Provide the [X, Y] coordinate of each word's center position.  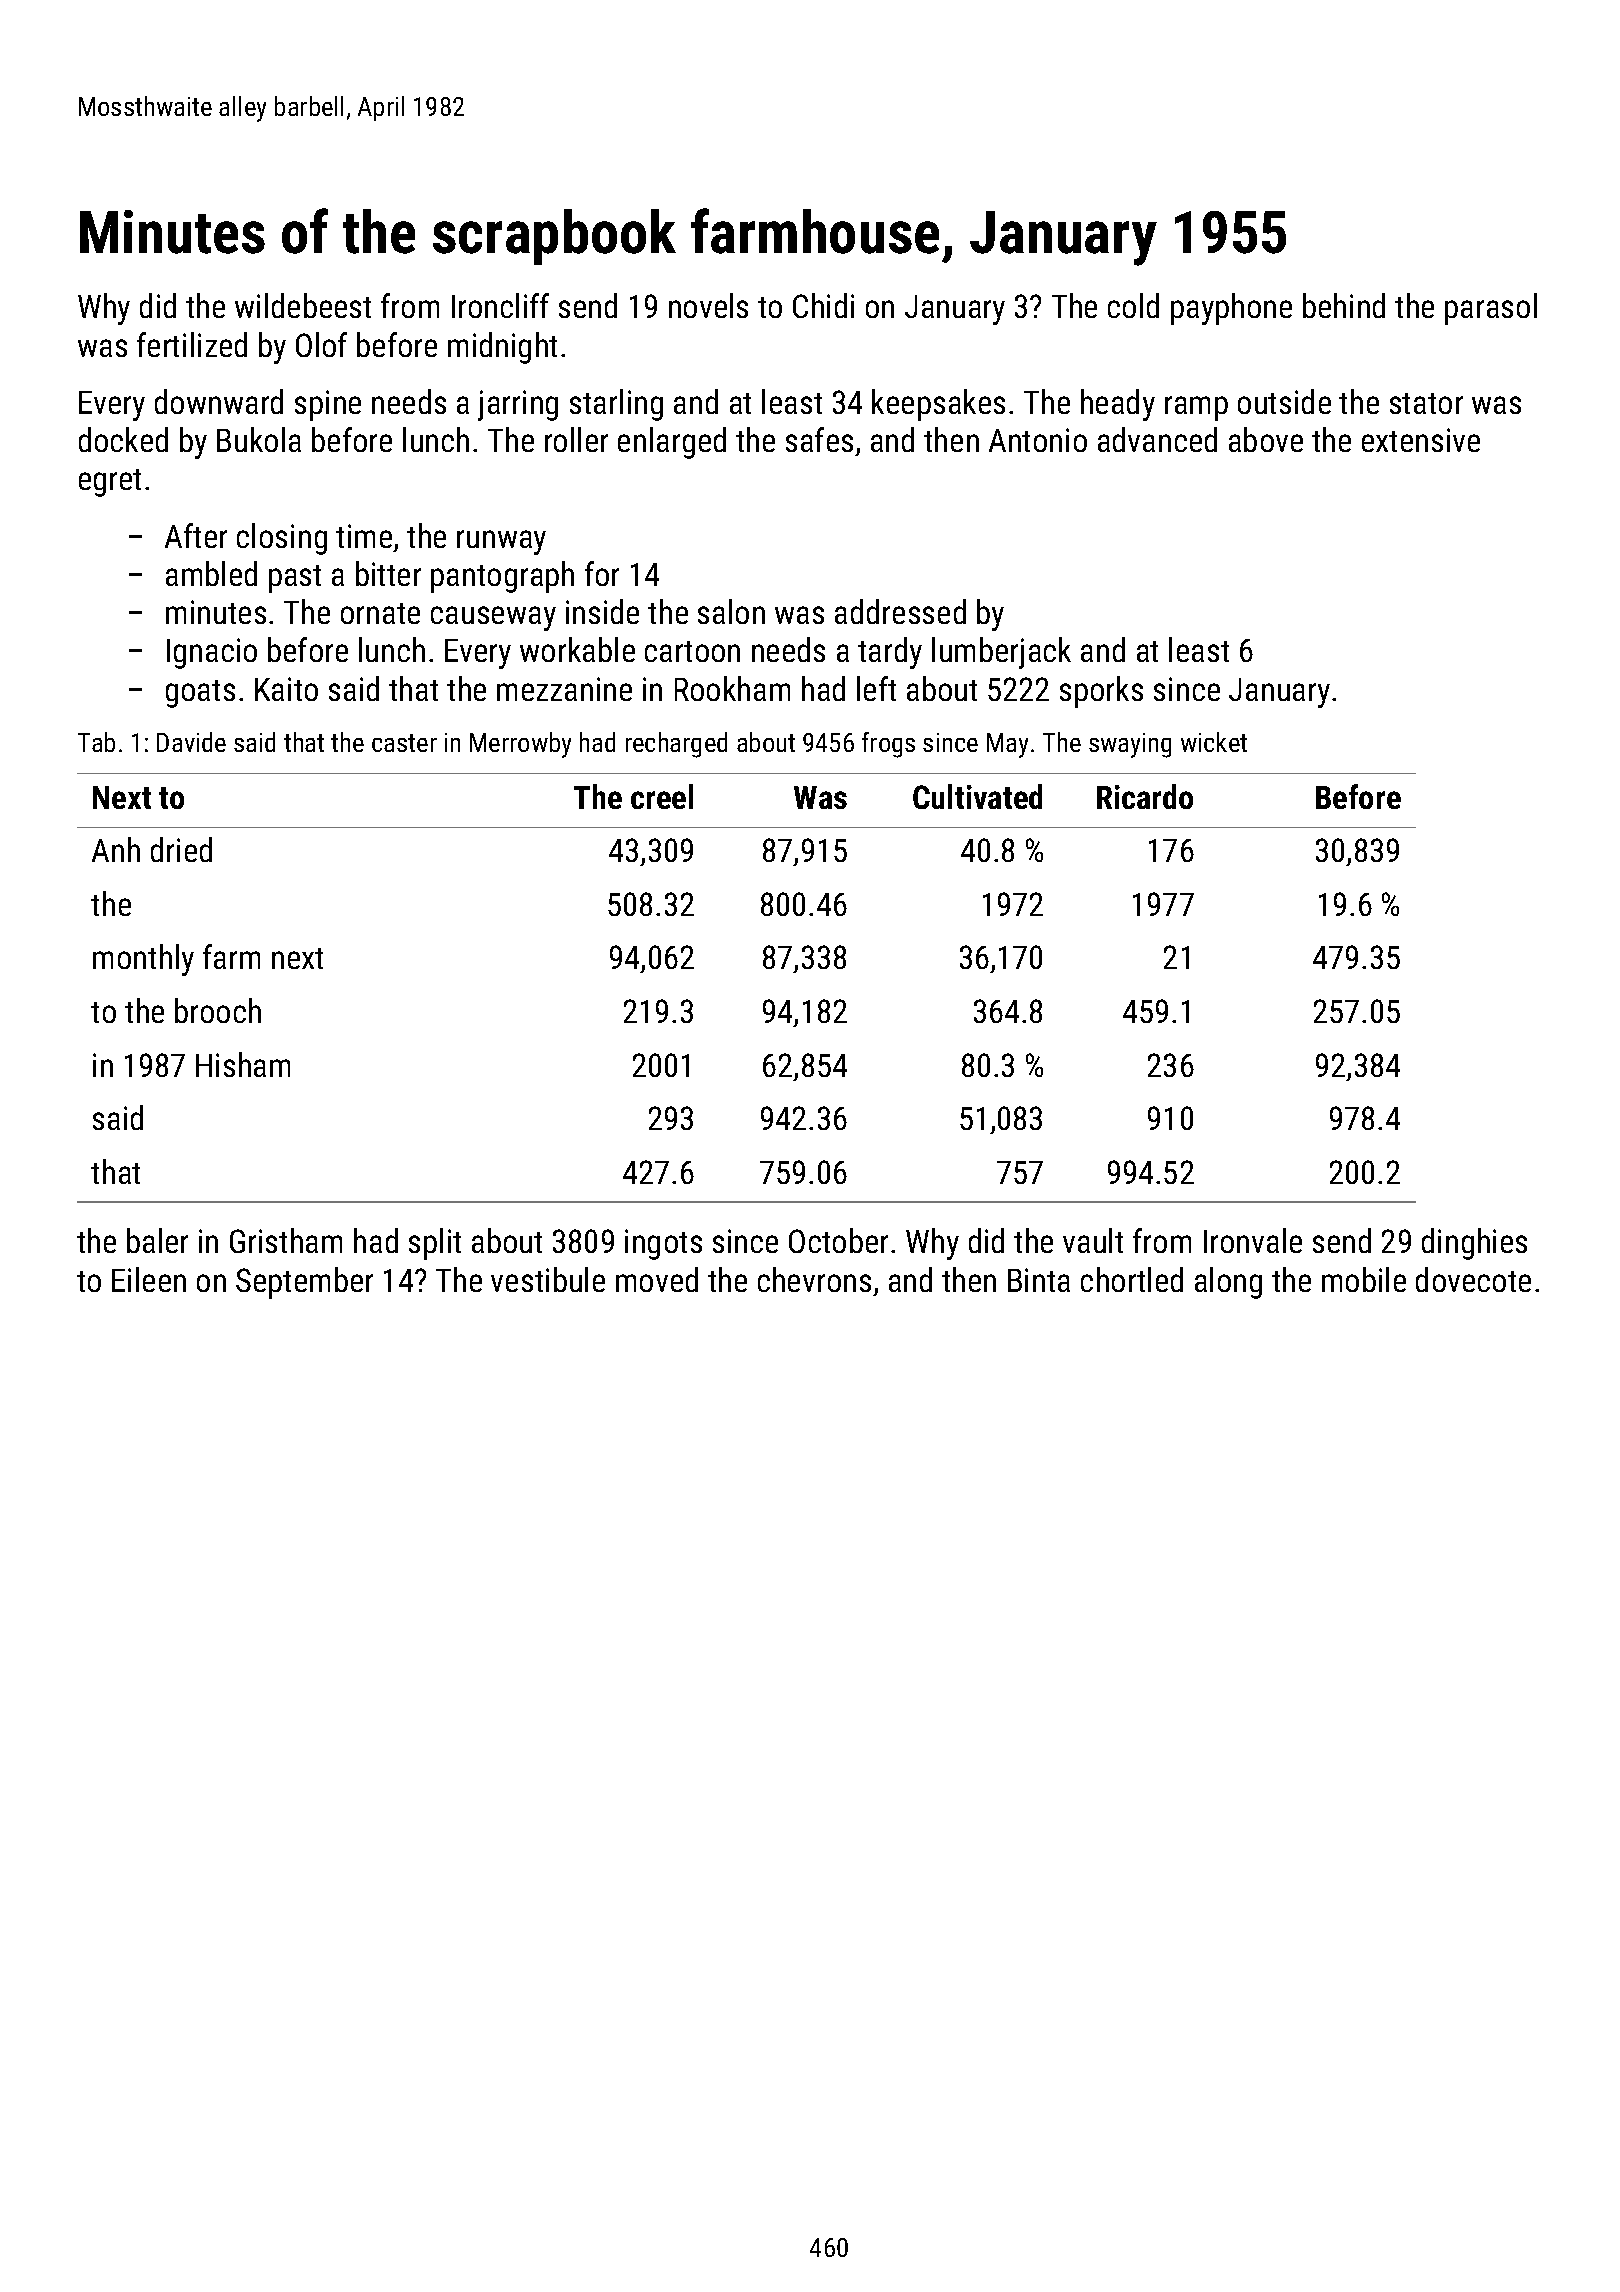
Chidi [823, 305]
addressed [900, 611]
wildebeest [303, 305]
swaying [1130, 745]
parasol [1491, 309]
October [838, 1240]
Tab [96, 742]
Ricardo [1145, 796]
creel [662, 796]
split [435, 1244]
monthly [143, 960]
